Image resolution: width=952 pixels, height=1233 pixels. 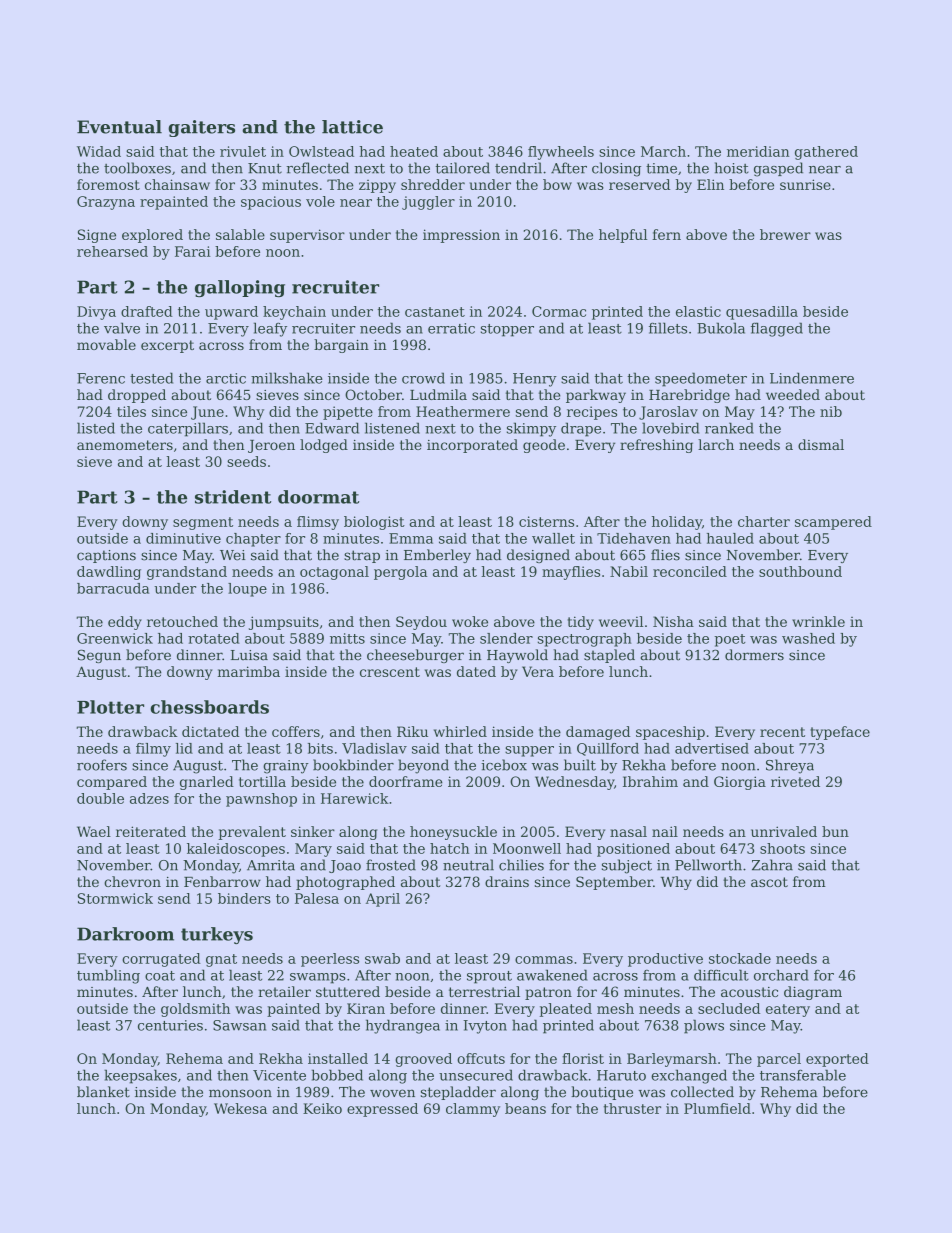 I want to click on impression, so click(x=461, y=236).
